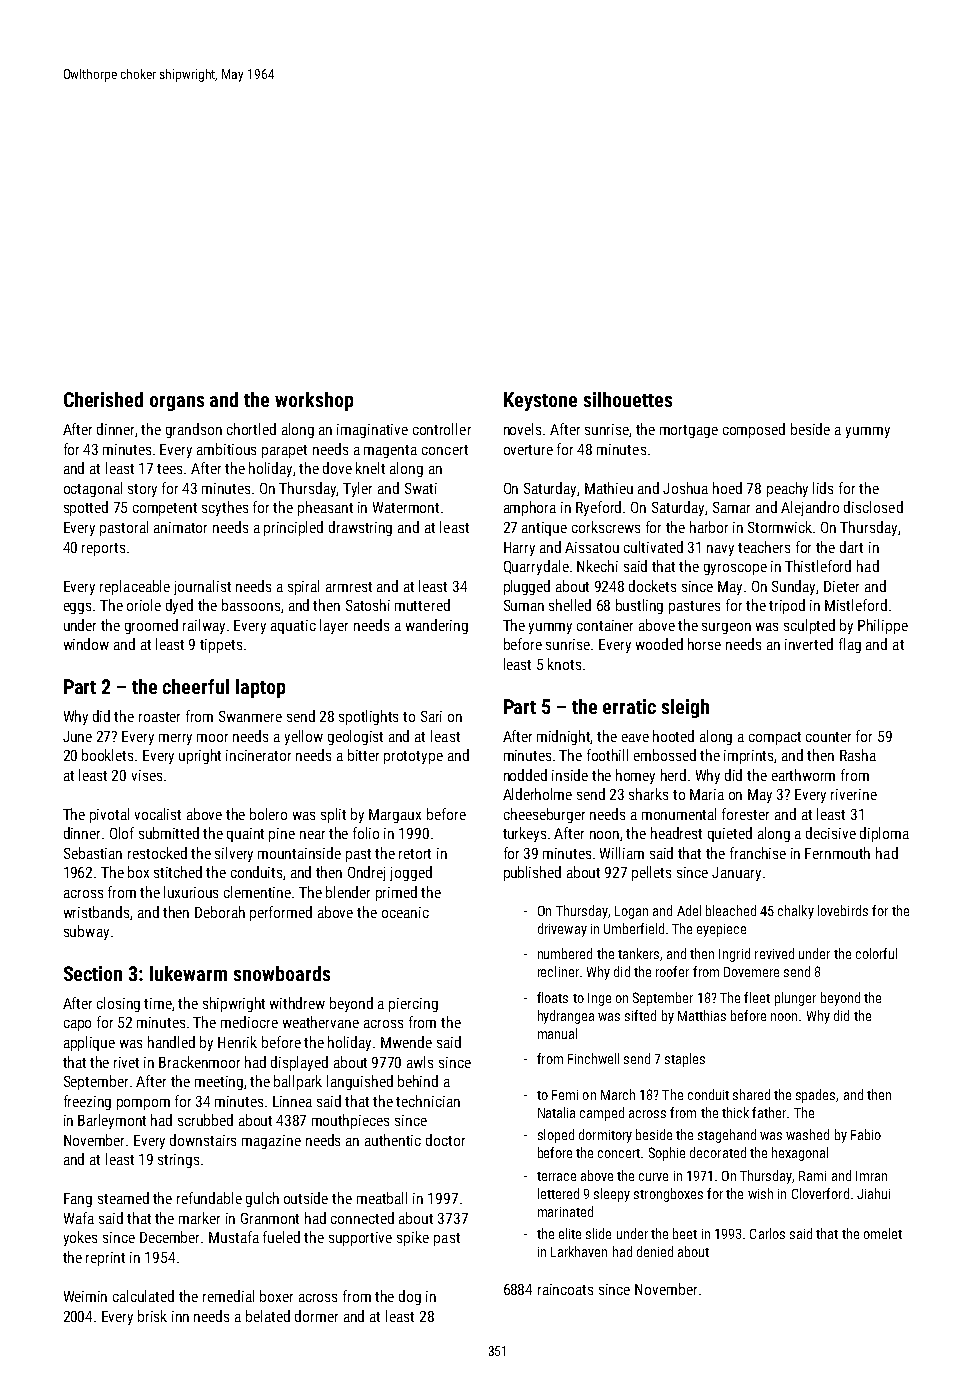 The height and width of the screenshot is (1385, 975). I want to click on parapet, so click(284, 451).
